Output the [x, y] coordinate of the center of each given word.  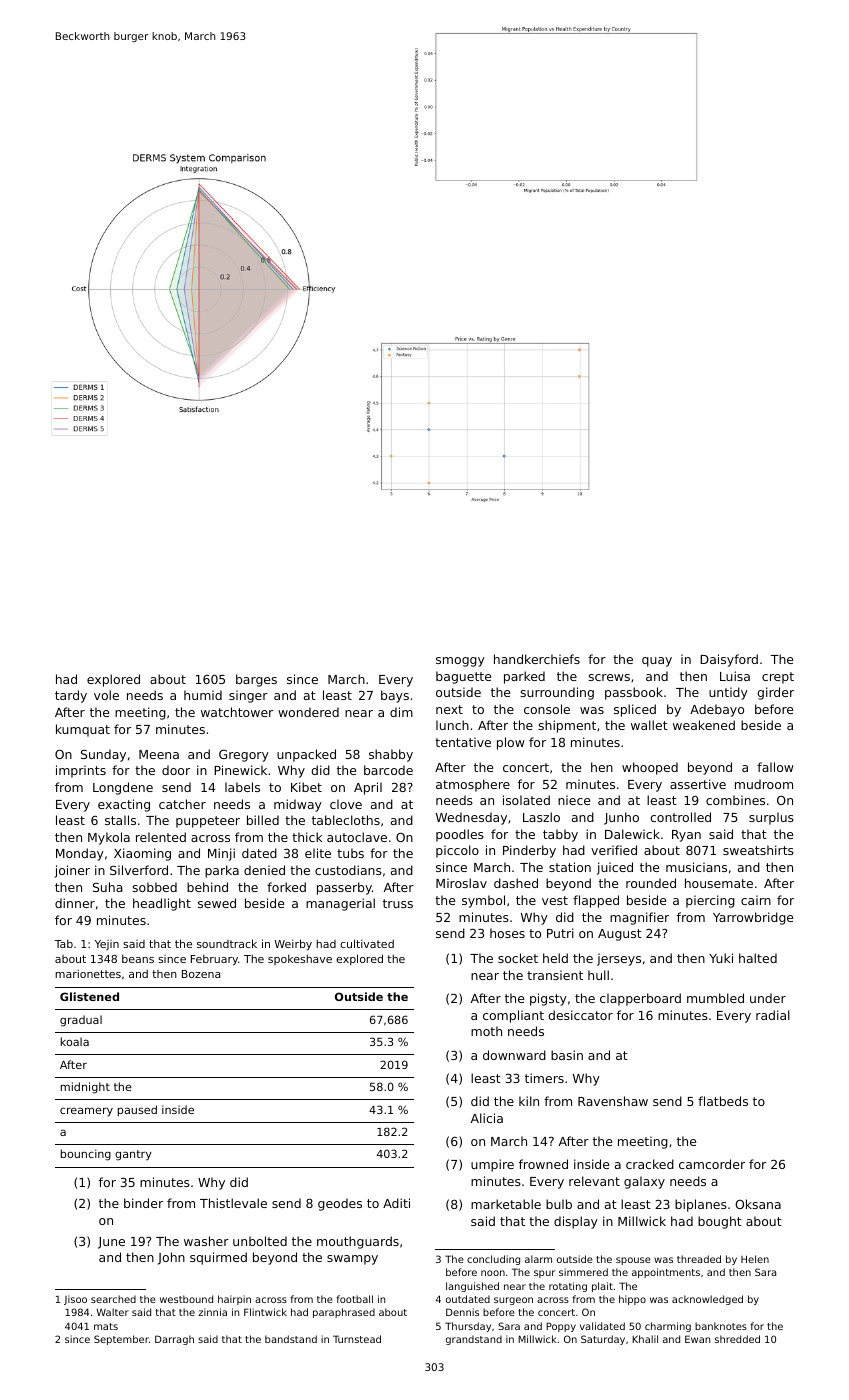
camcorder [712, 1164]
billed [263, 820]
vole [106, 695]
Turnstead [357, 1339]
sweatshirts [758, 850]
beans [138, 958]
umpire [492, 1165]
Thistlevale [233, 1203]
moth [486, 1031]
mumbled [715, 998]
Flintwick [265, 1312]
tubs [350, 853]
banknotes [721, 1326]
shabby [391, 755]
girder [775, 693]
